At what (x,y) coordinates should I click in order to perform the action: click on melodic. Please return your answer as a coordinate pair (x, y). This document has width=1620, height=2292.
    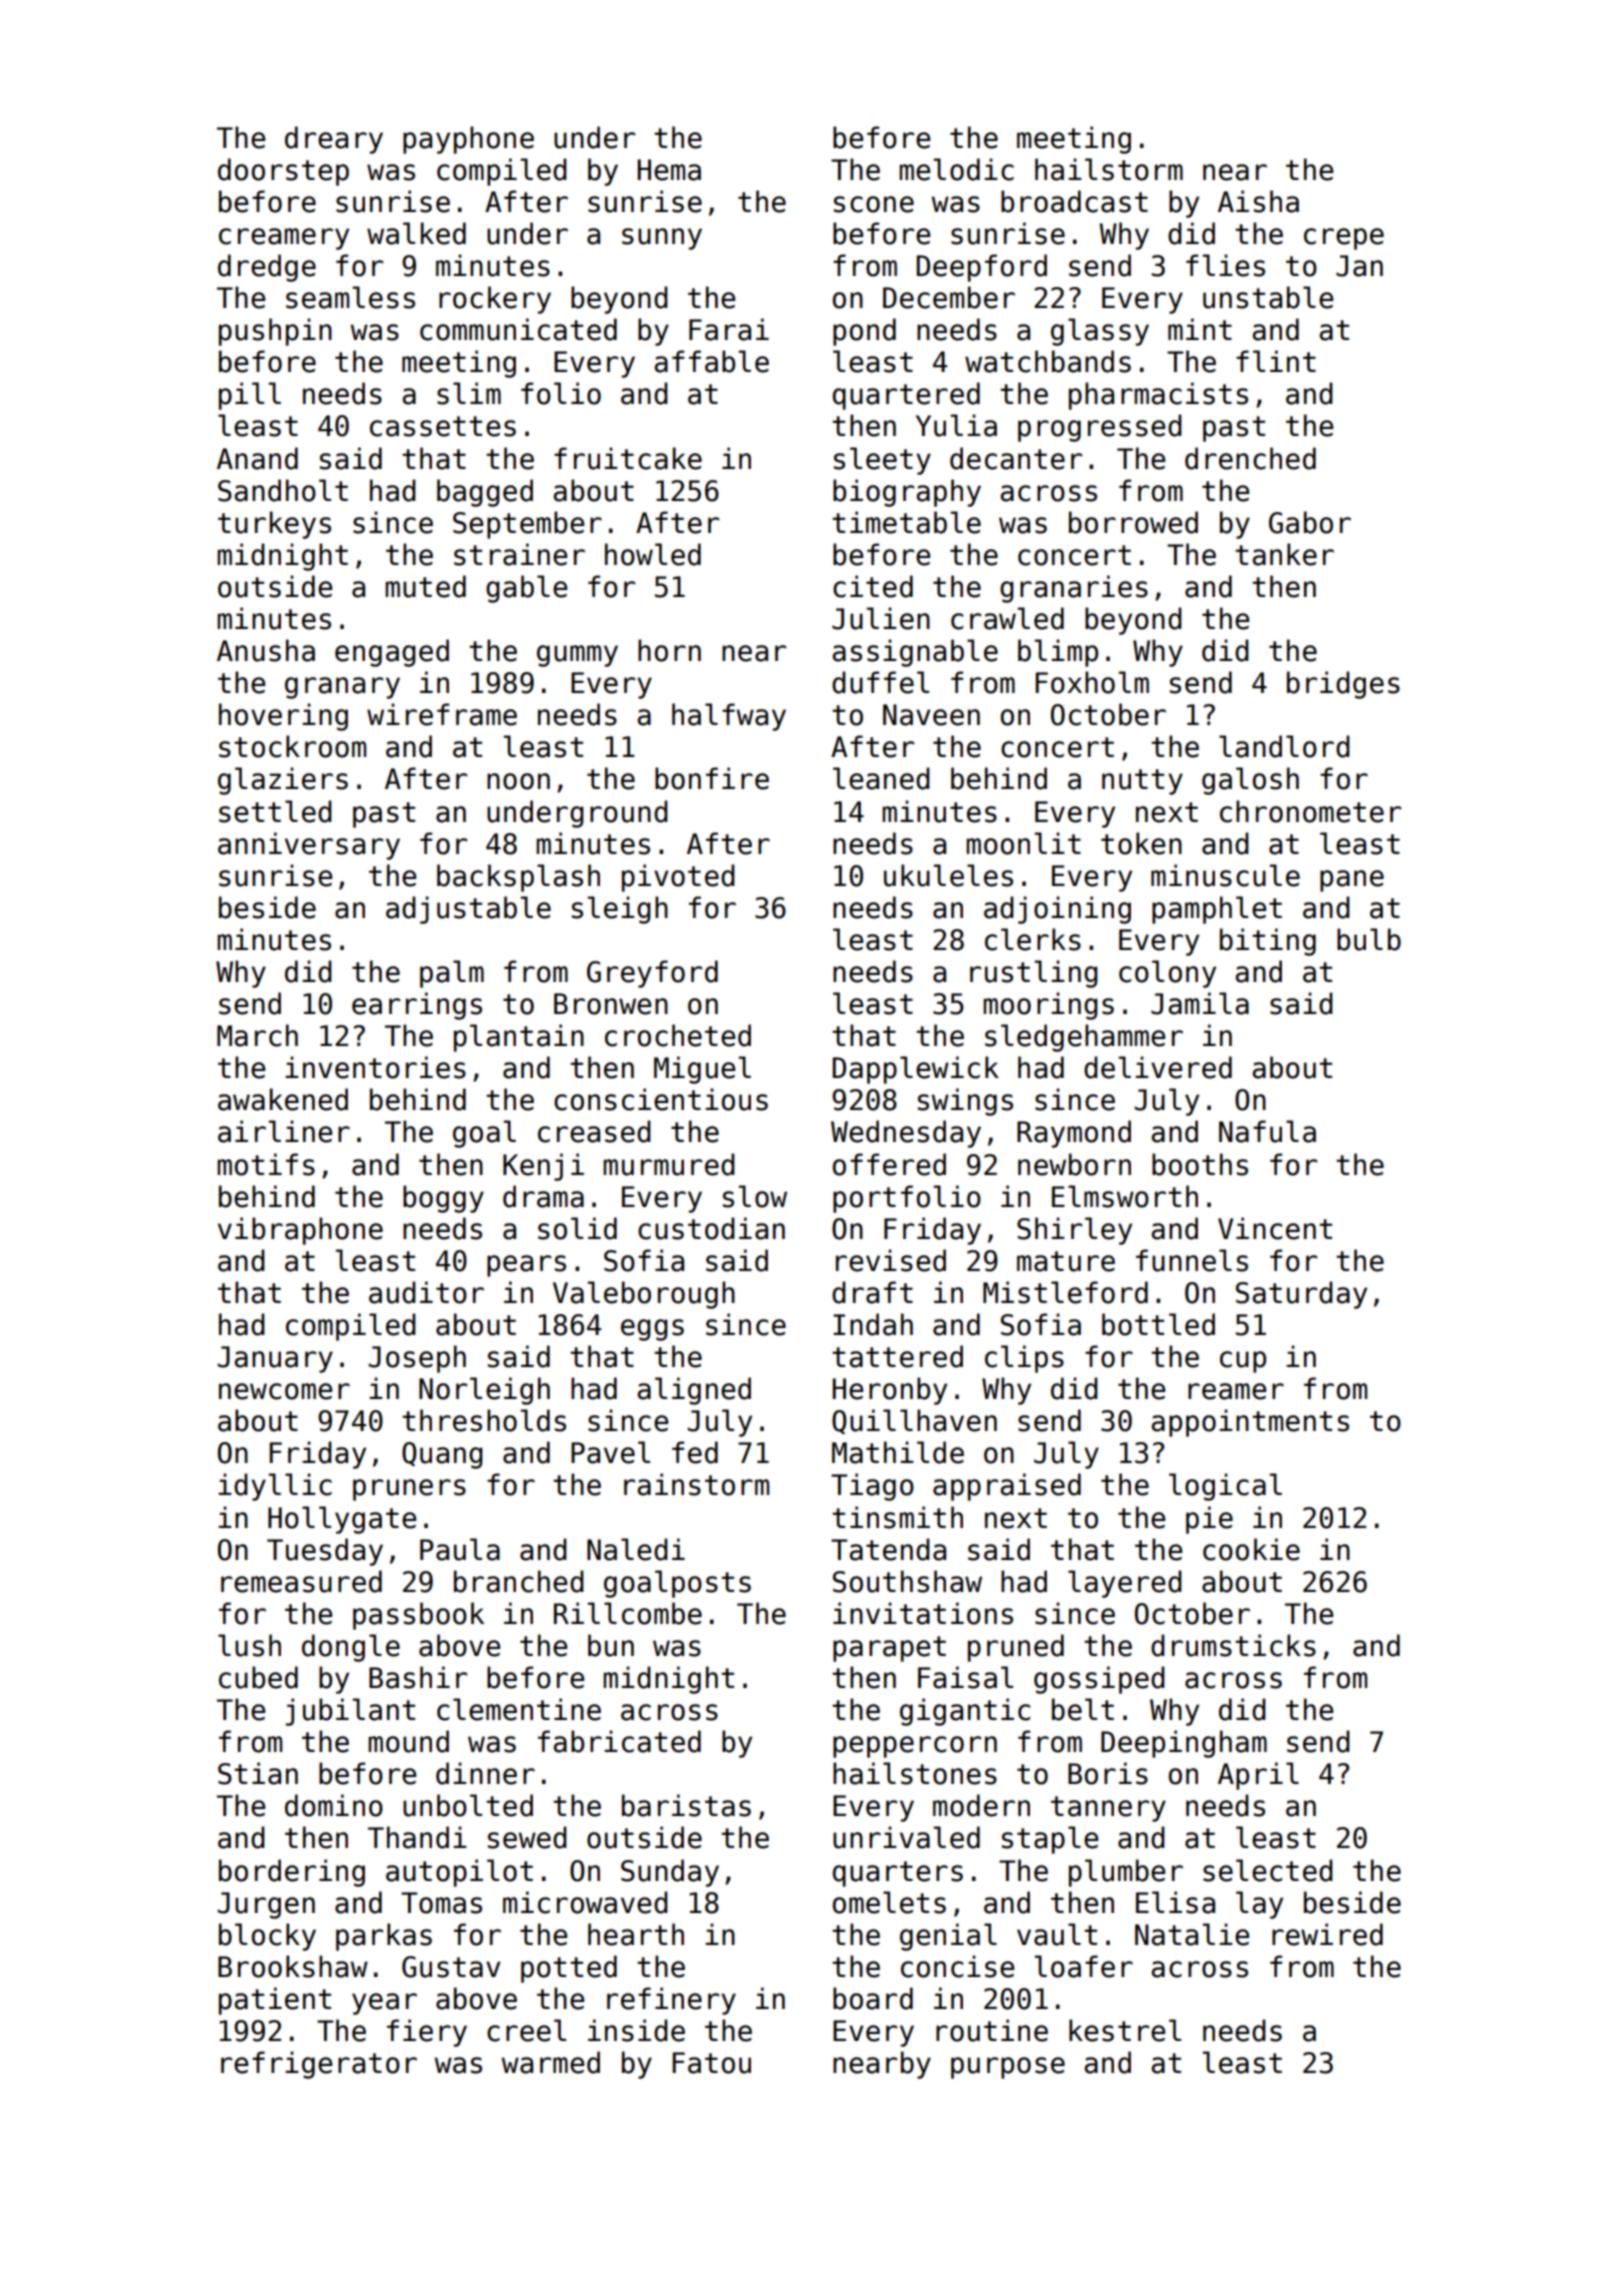
    Looking at the image, I should click on (956, 169).
